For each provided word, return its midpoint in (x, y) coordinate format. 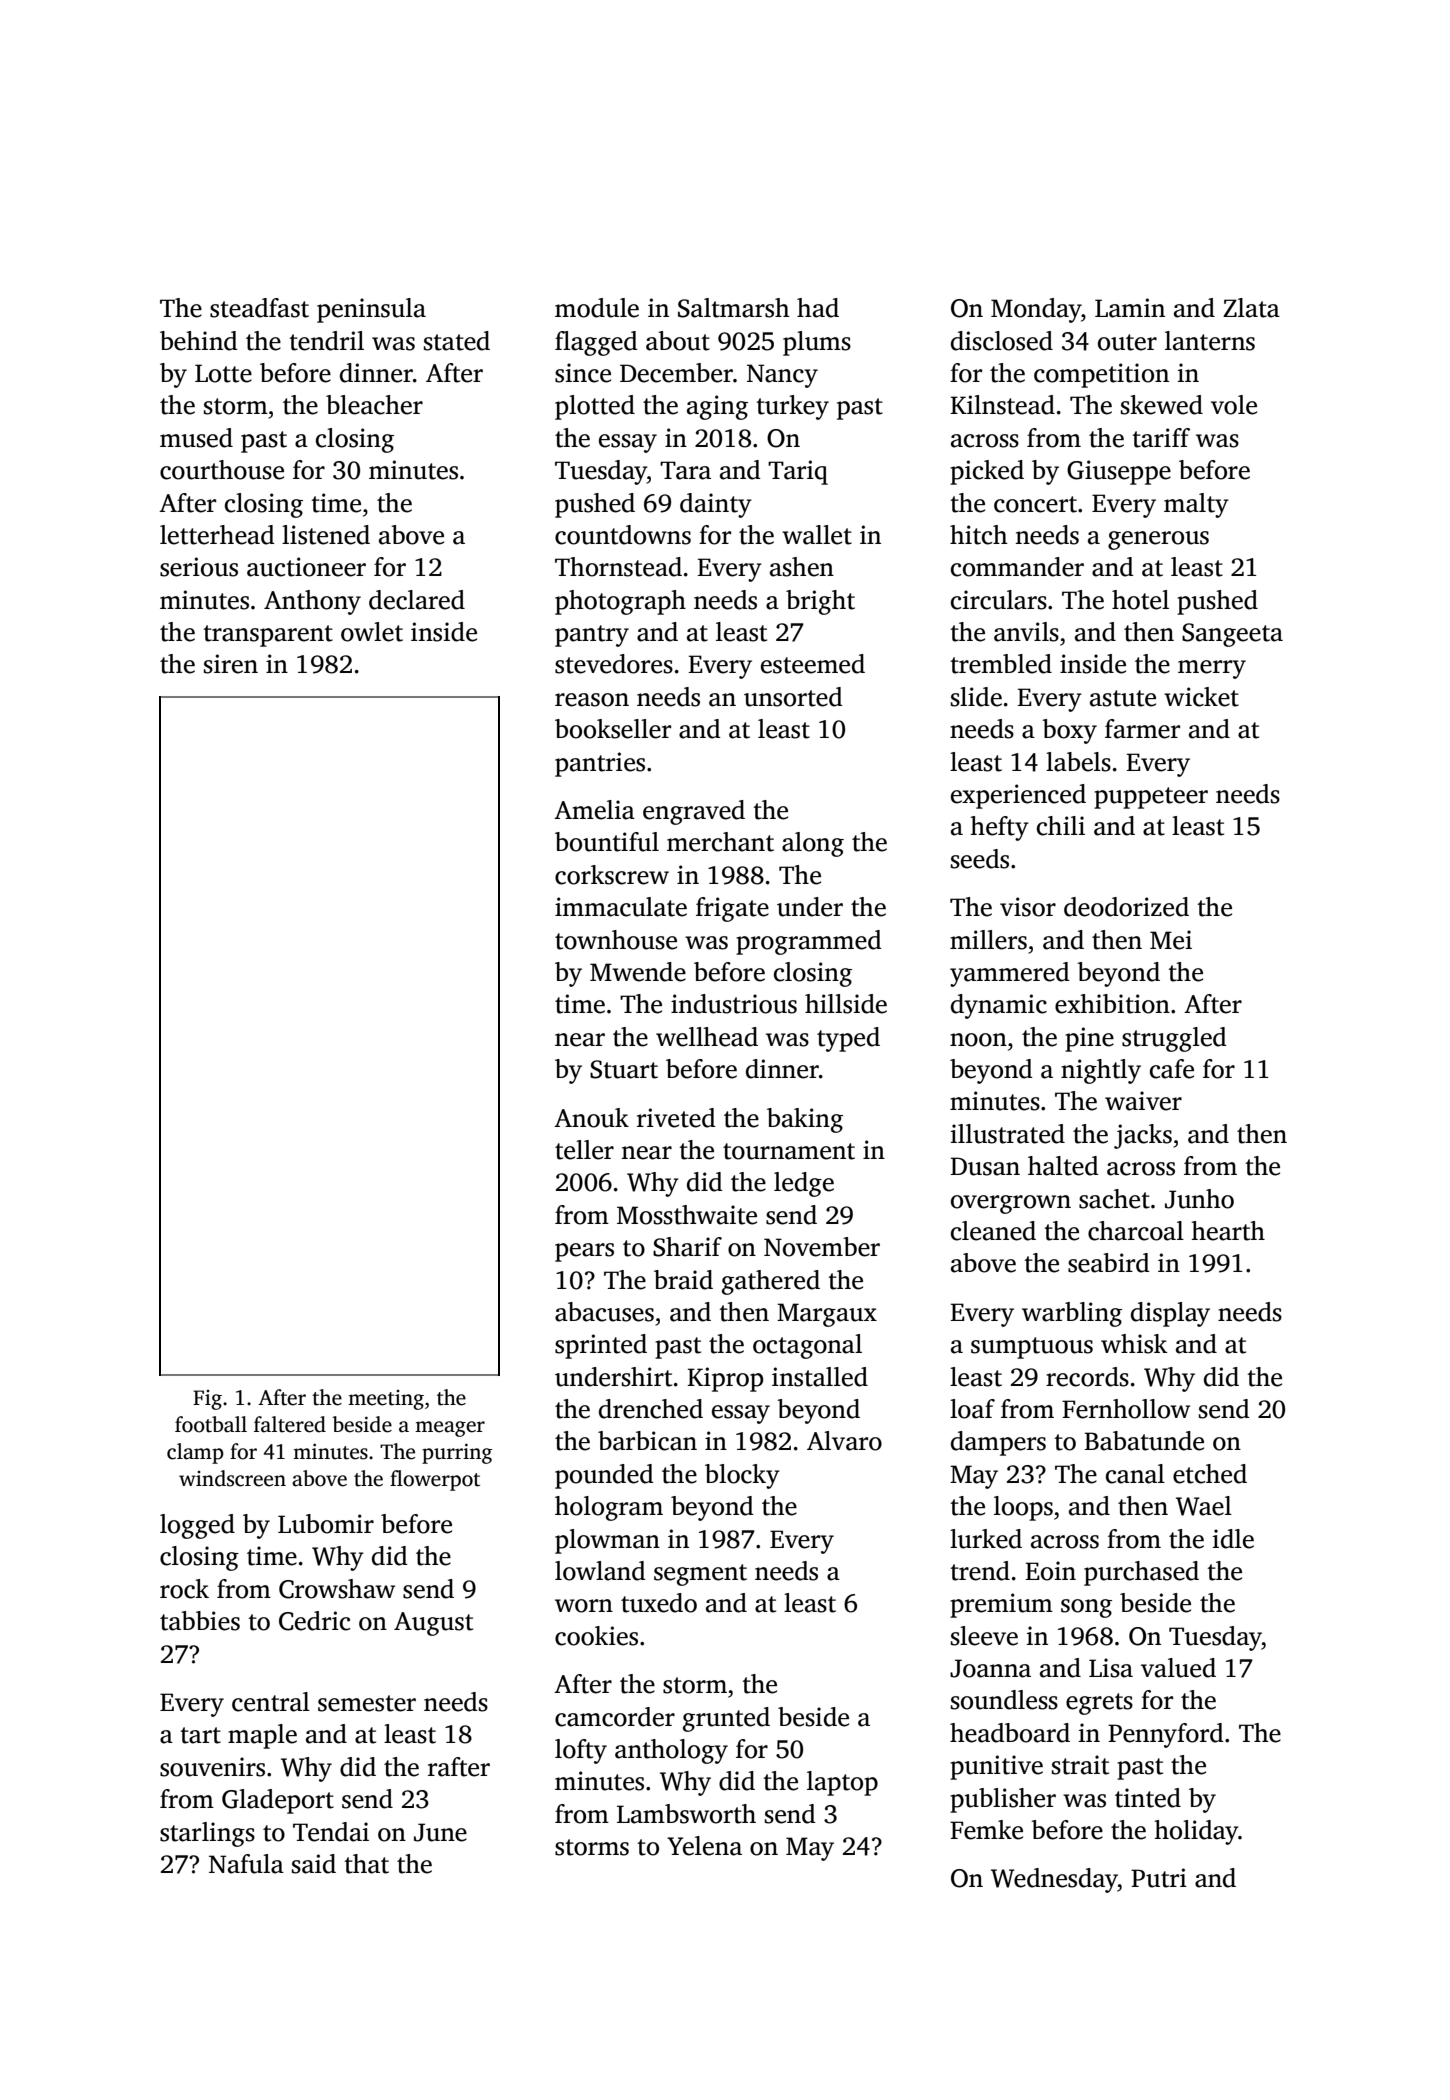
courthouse (222, 470)
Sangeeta (1232, 635)
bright (820, 602)
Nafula (246, 1864)
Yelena (704, 1846)
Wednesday (1054, 1880)
